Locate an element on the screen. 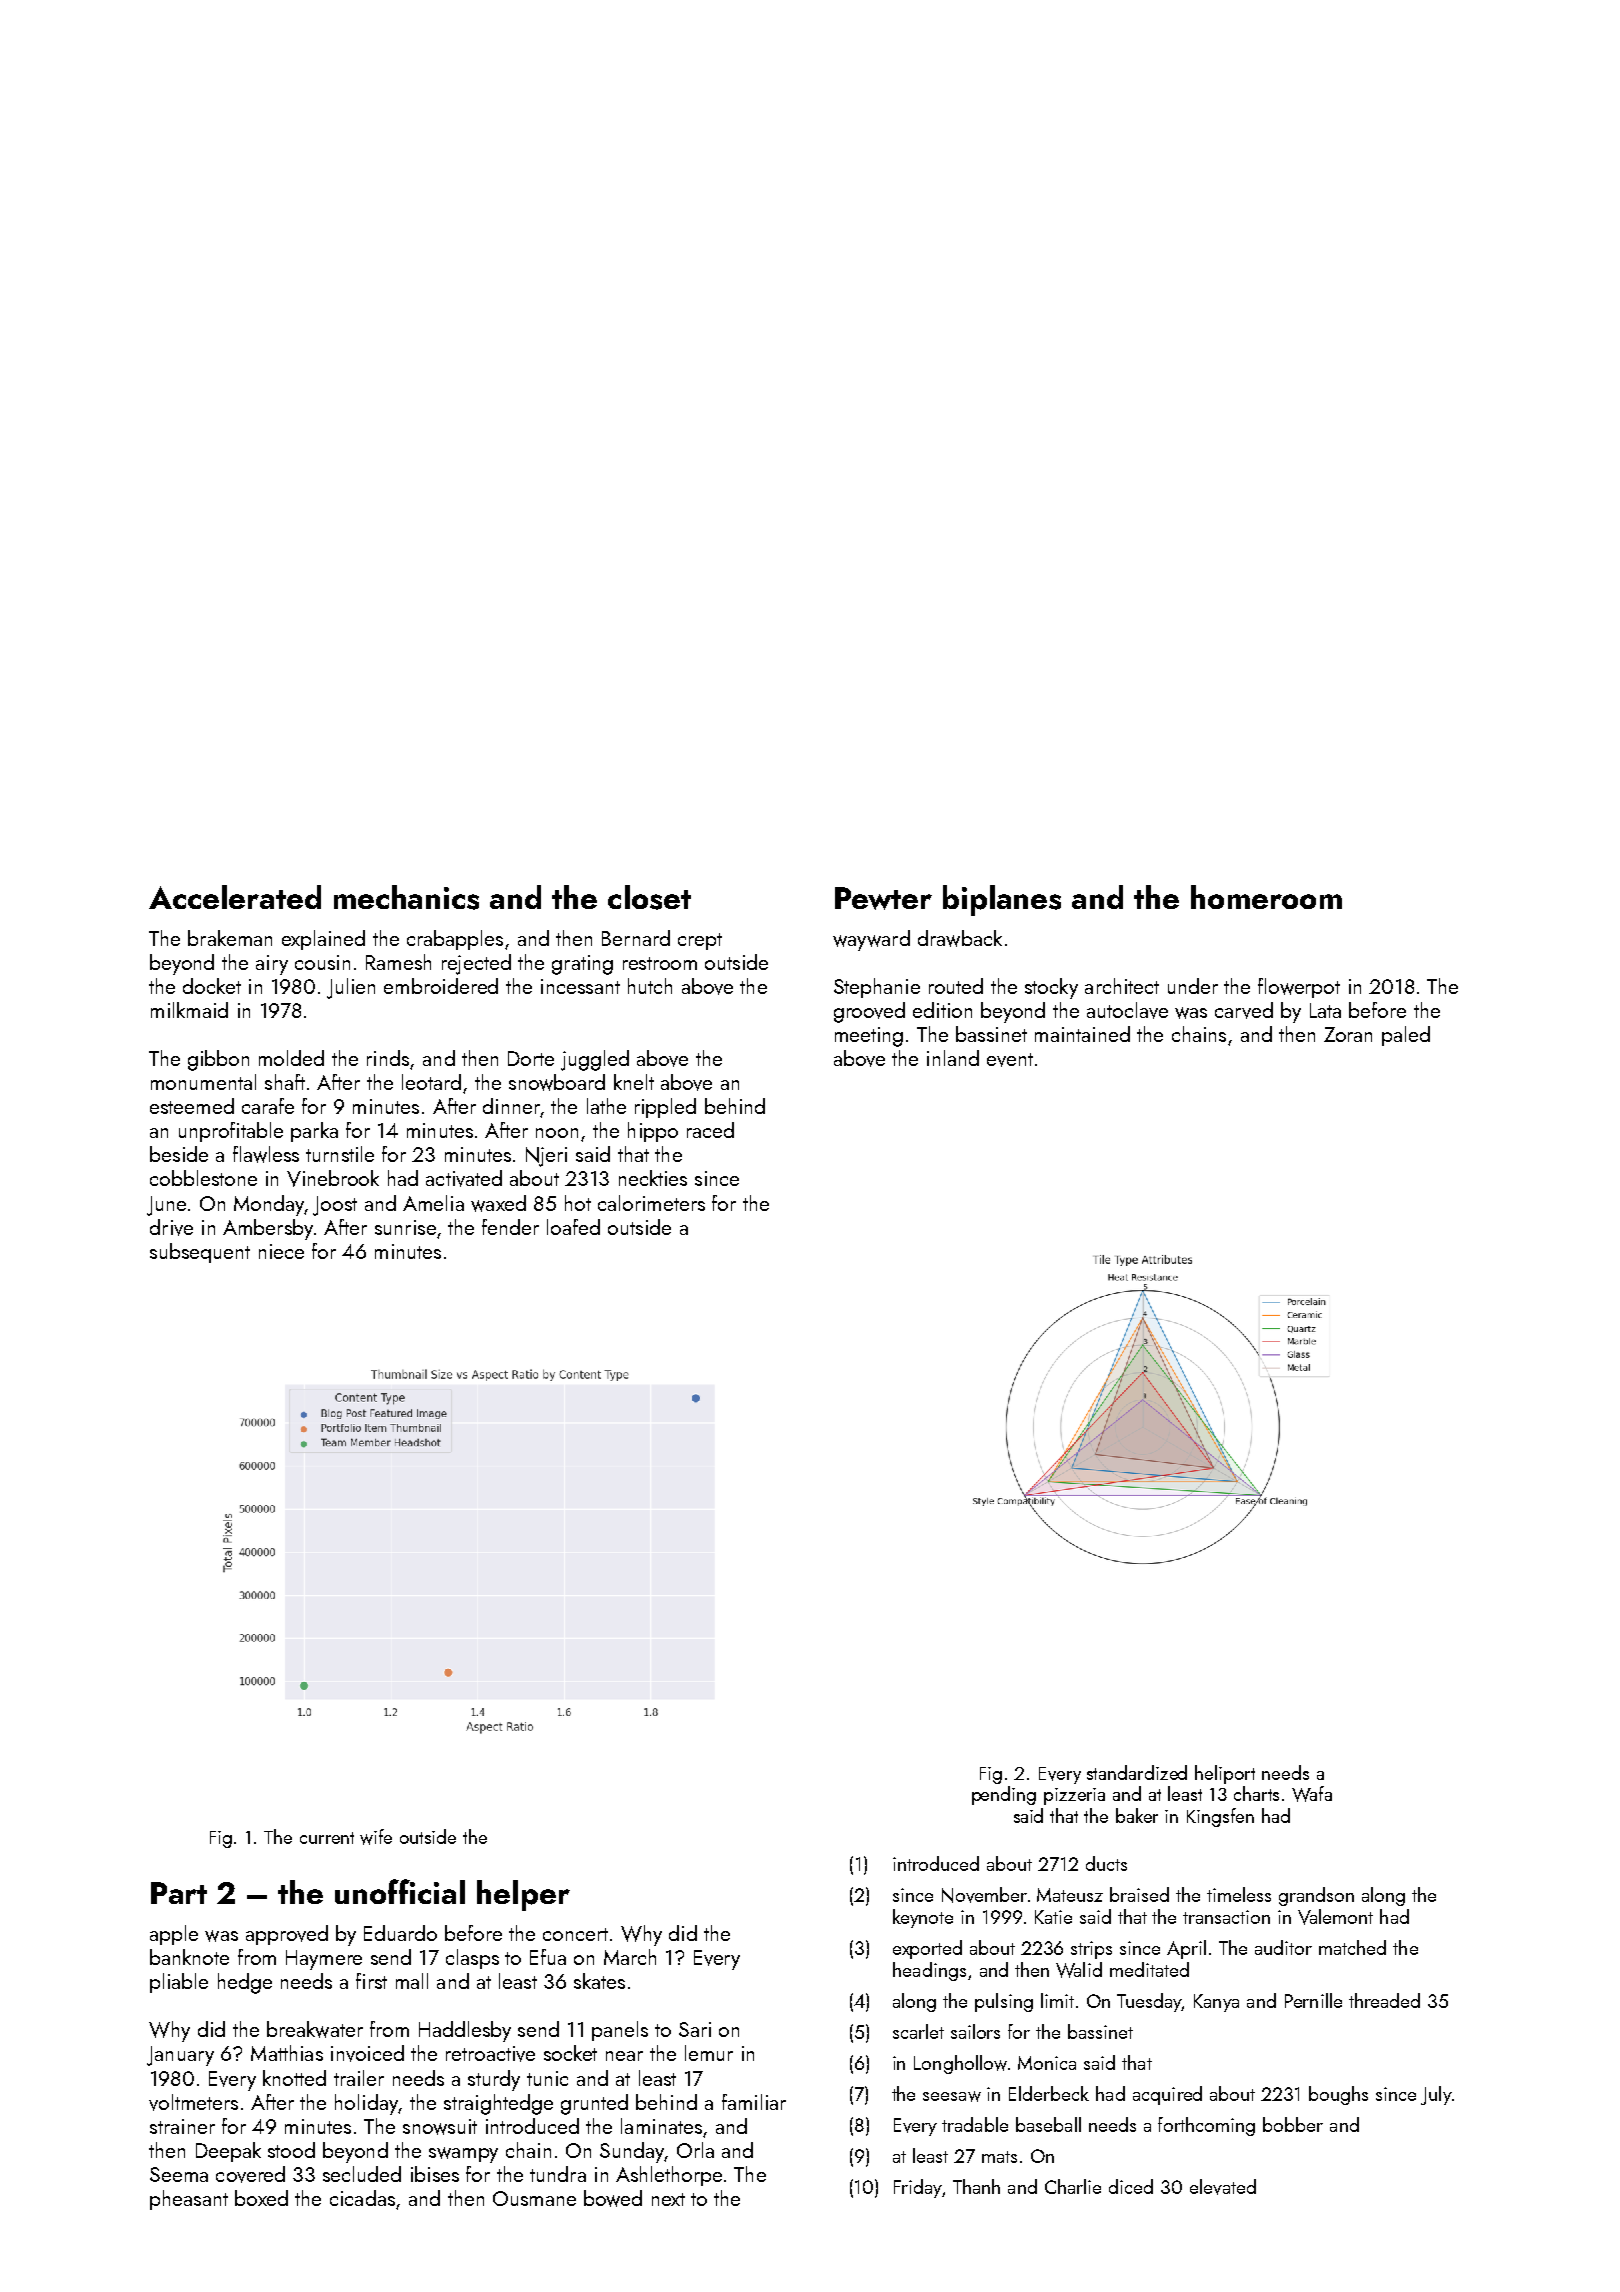 The width and height of the screenshot is (1620, 2292). Zoran is located at coordinates (1348, 1034).
